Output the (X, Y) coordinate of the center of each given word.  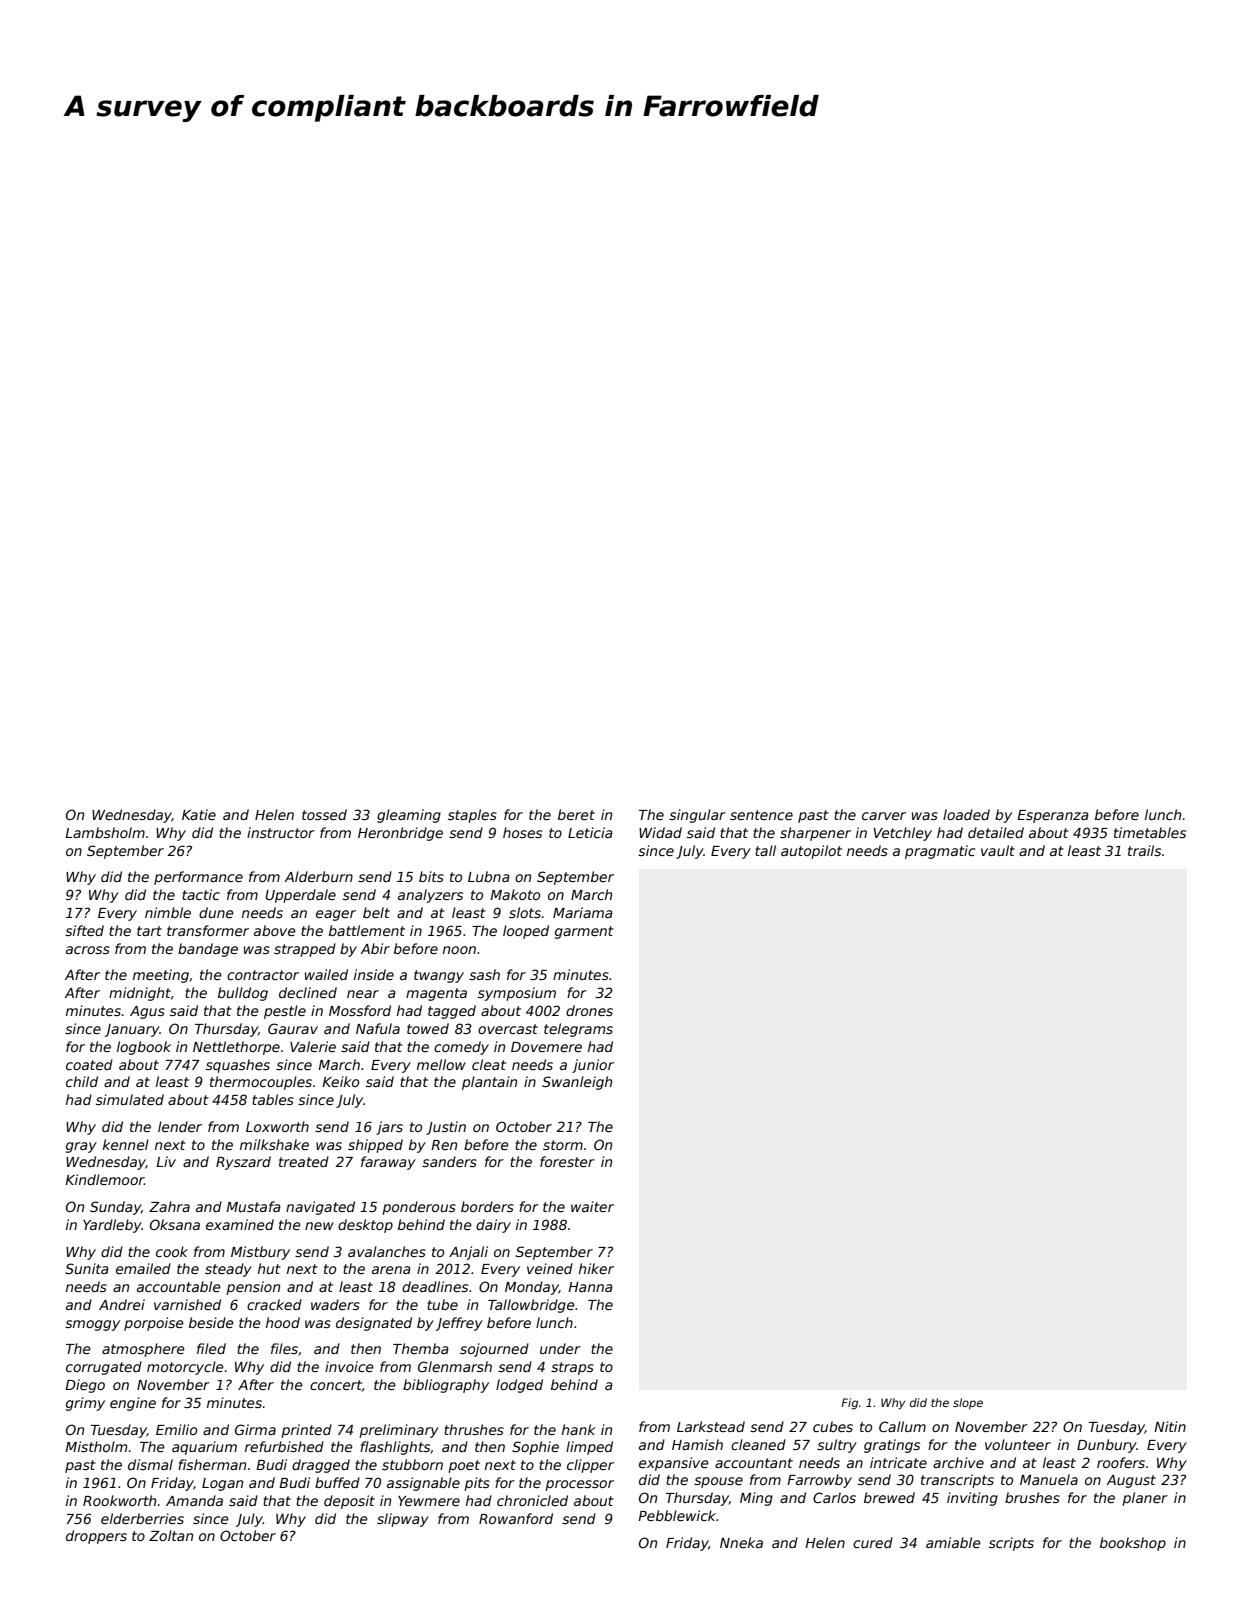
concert (336, 1385)
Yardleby (112, 1226)
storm (563, 1145)
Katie (199, 814)
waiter (592, 1206)
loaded (966, 814)
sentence (761, 815)
